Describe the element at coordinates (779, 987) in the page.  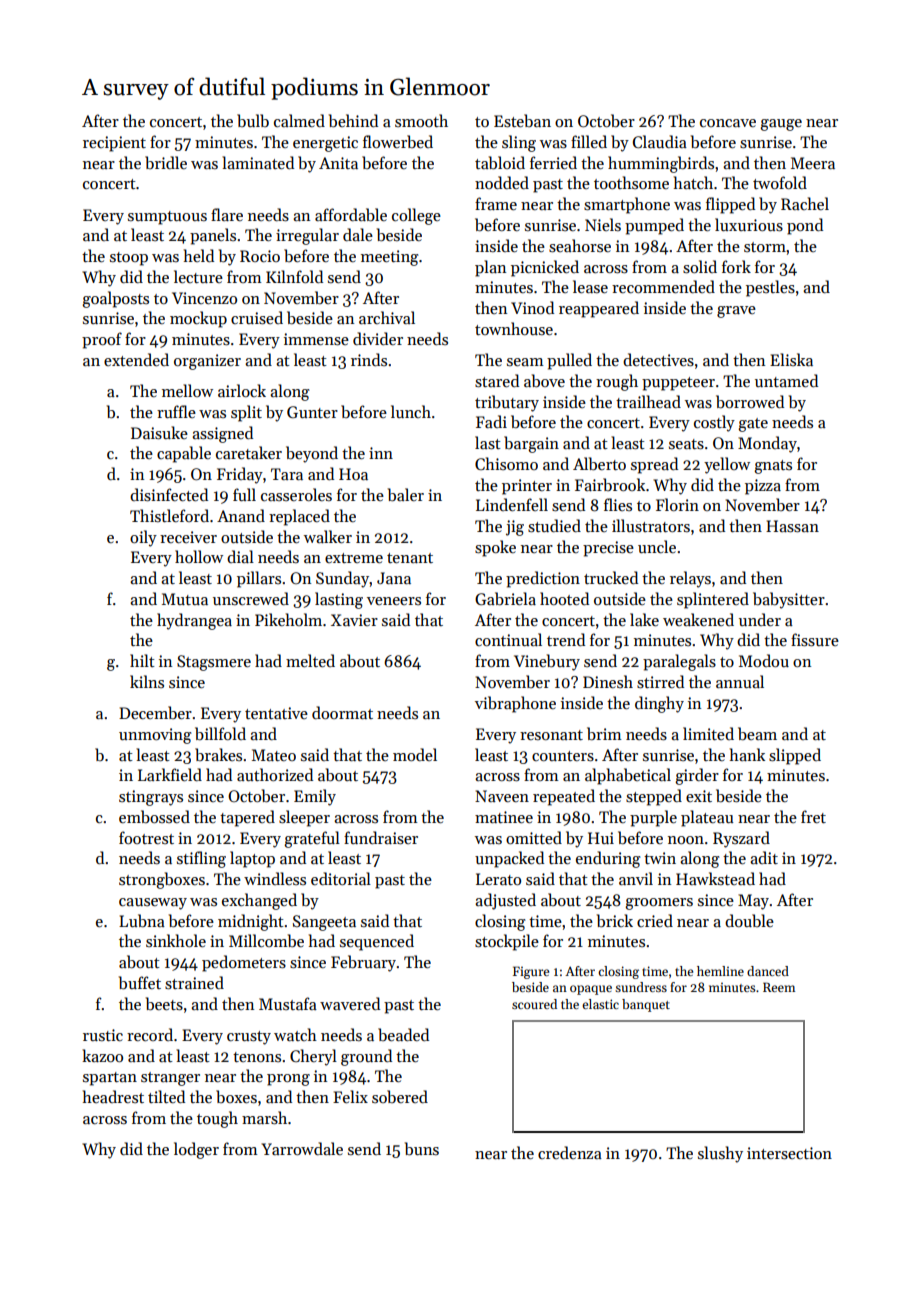
I see `Reem` at that location.
